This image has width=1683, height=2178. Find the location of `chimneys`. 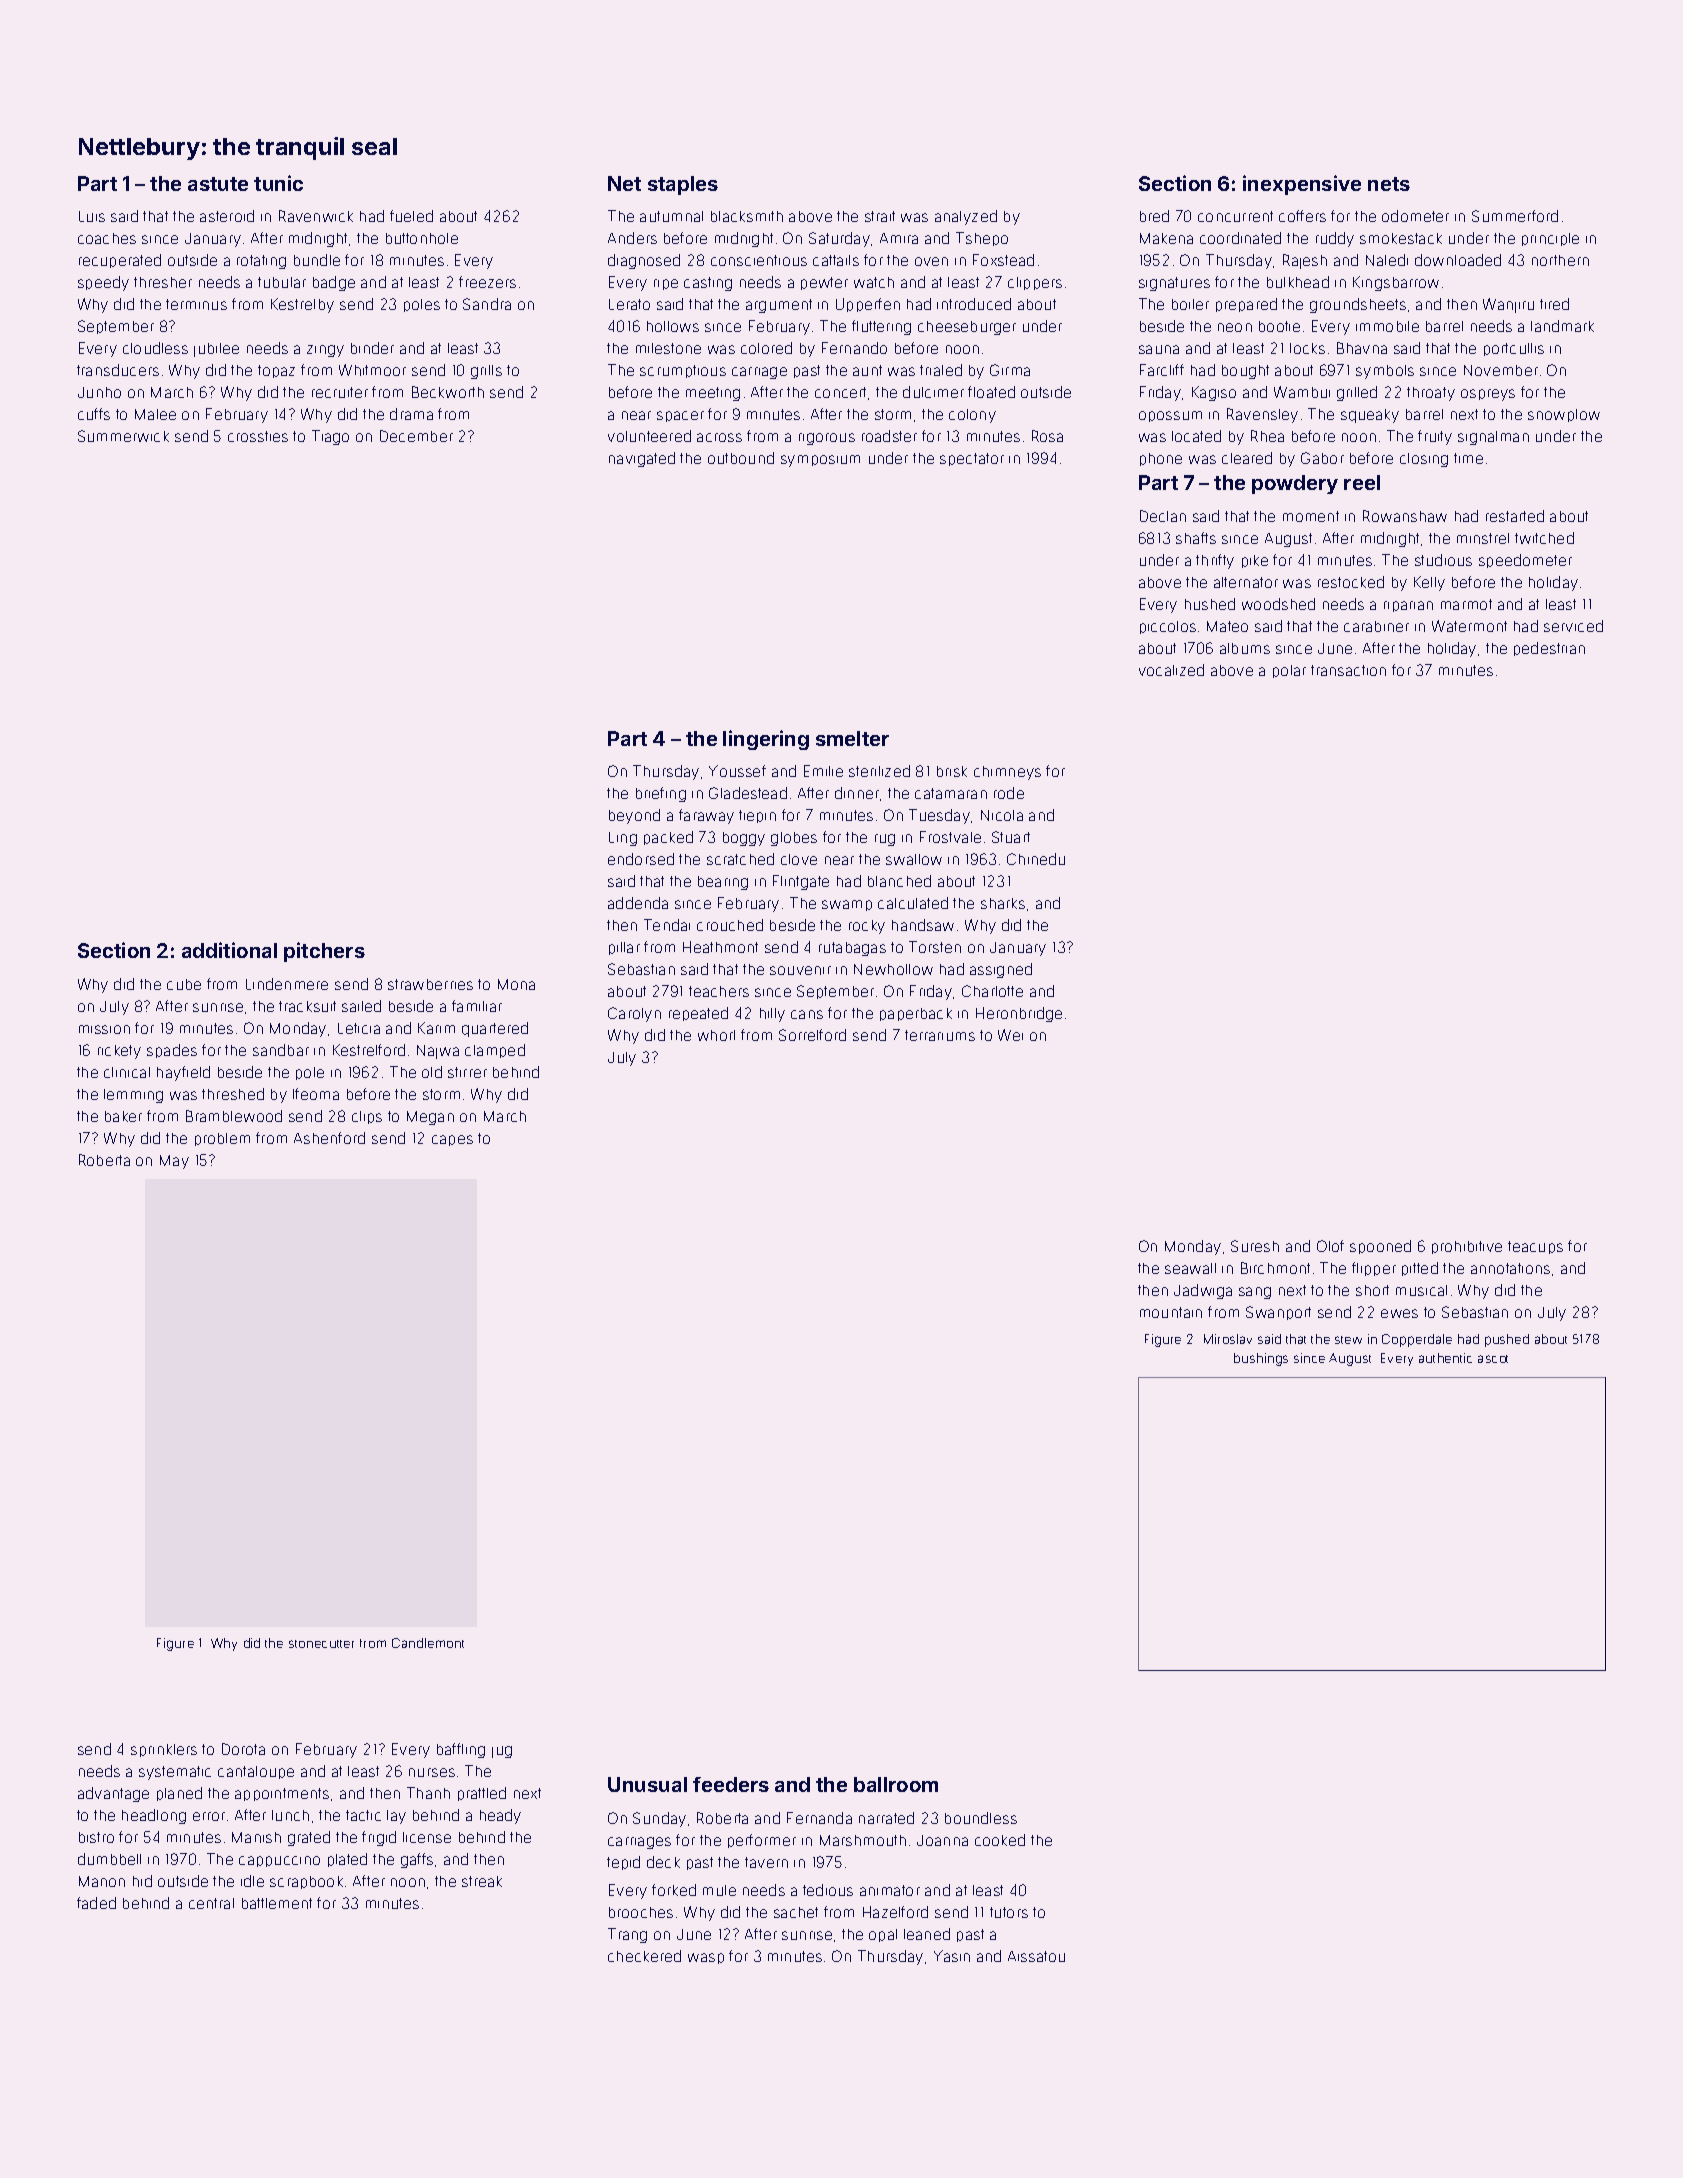

chimneys is located at coordinates (1007, 773).
